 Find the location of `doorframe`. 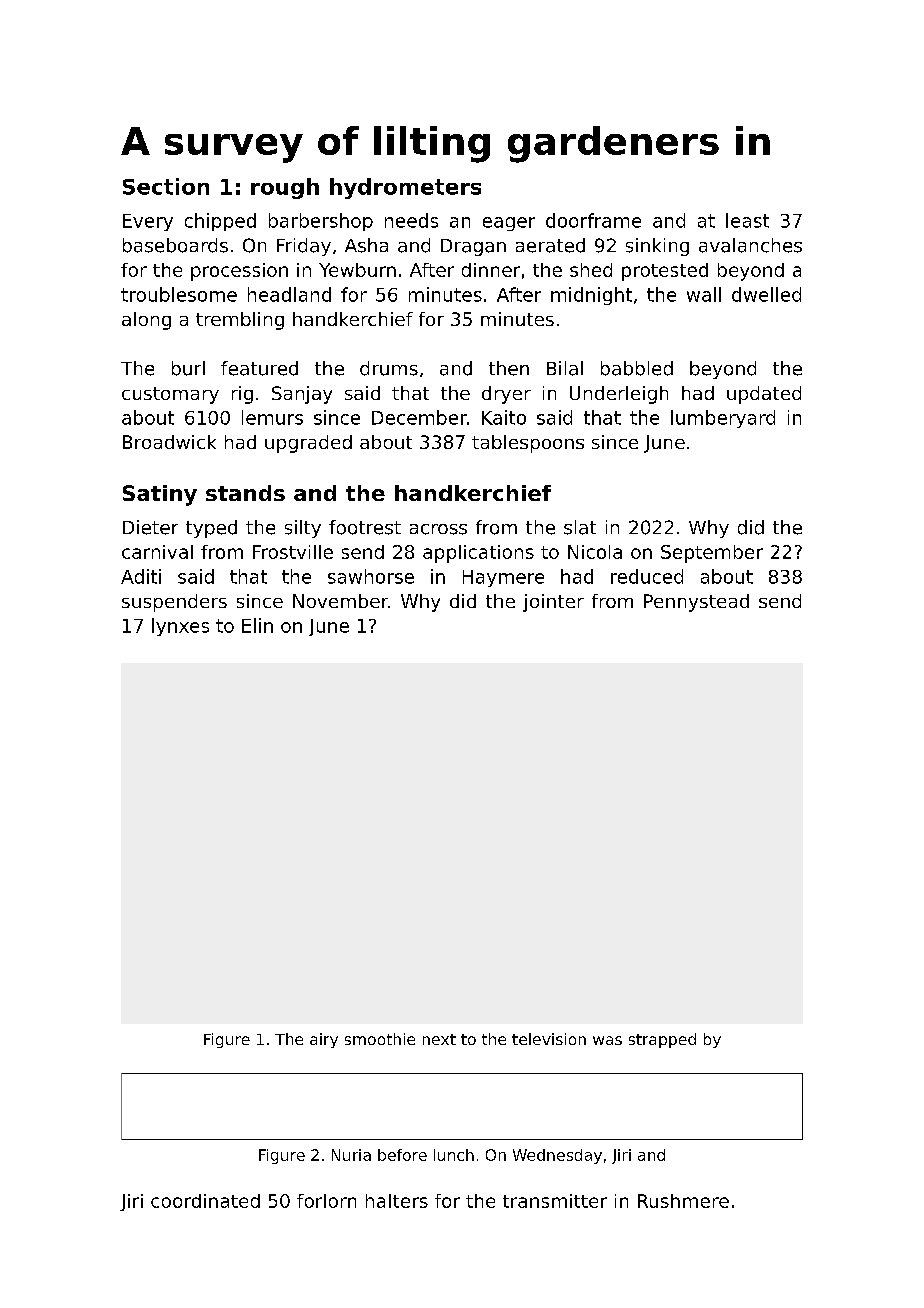

doorframe is located at coordinates (593, 220).
